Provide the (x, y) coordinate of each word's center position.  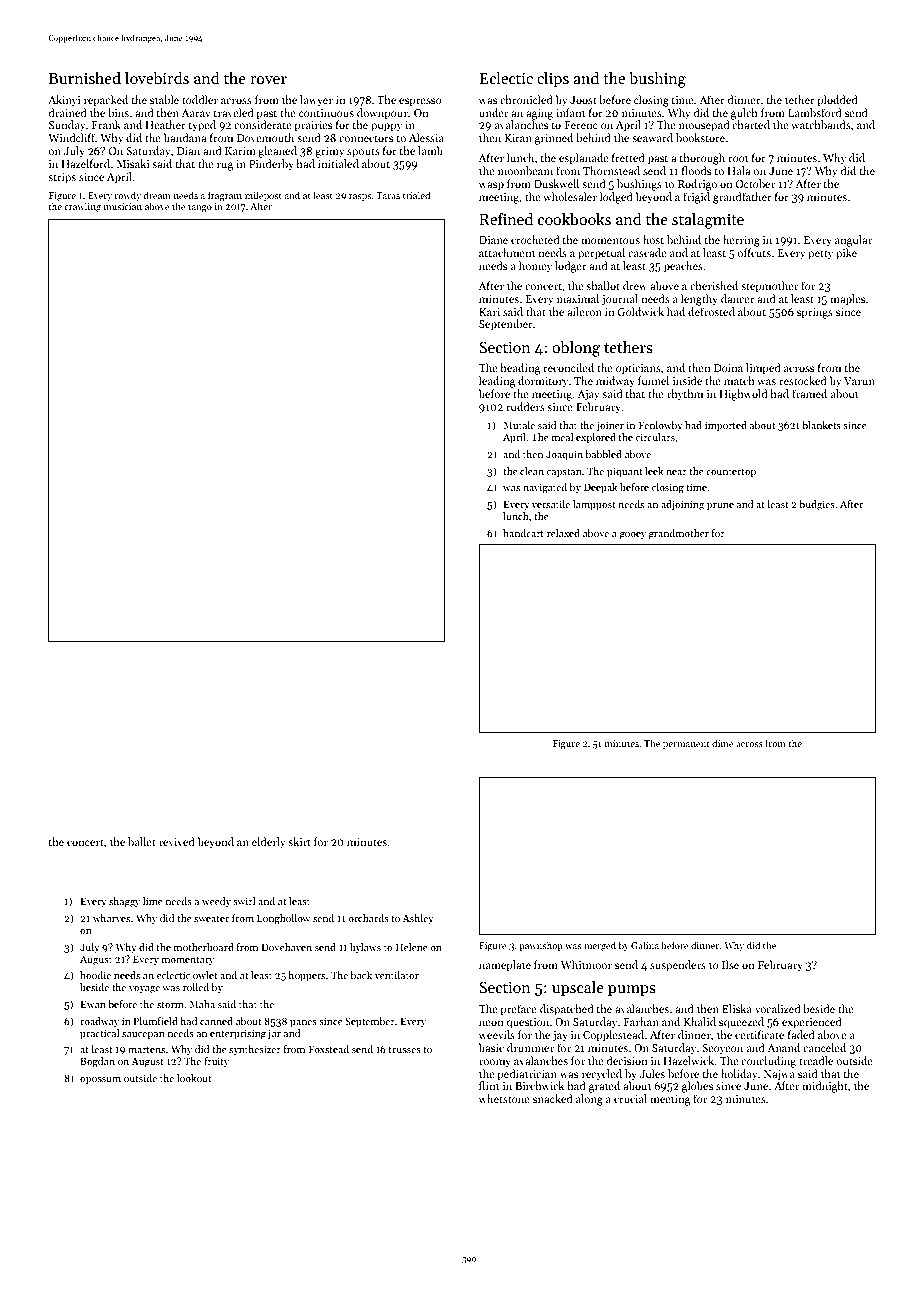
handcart (523, 533)
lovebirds (157, 78)
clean (532, 471)
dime (723, 743)
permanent (686, 745)
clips (553, 80)
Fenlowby (661, 426)
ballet (142, 841)
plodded (837, 101)
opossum (100, 1080)
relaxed (563, 533)
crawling (82, 207)
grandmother (679, 534)
